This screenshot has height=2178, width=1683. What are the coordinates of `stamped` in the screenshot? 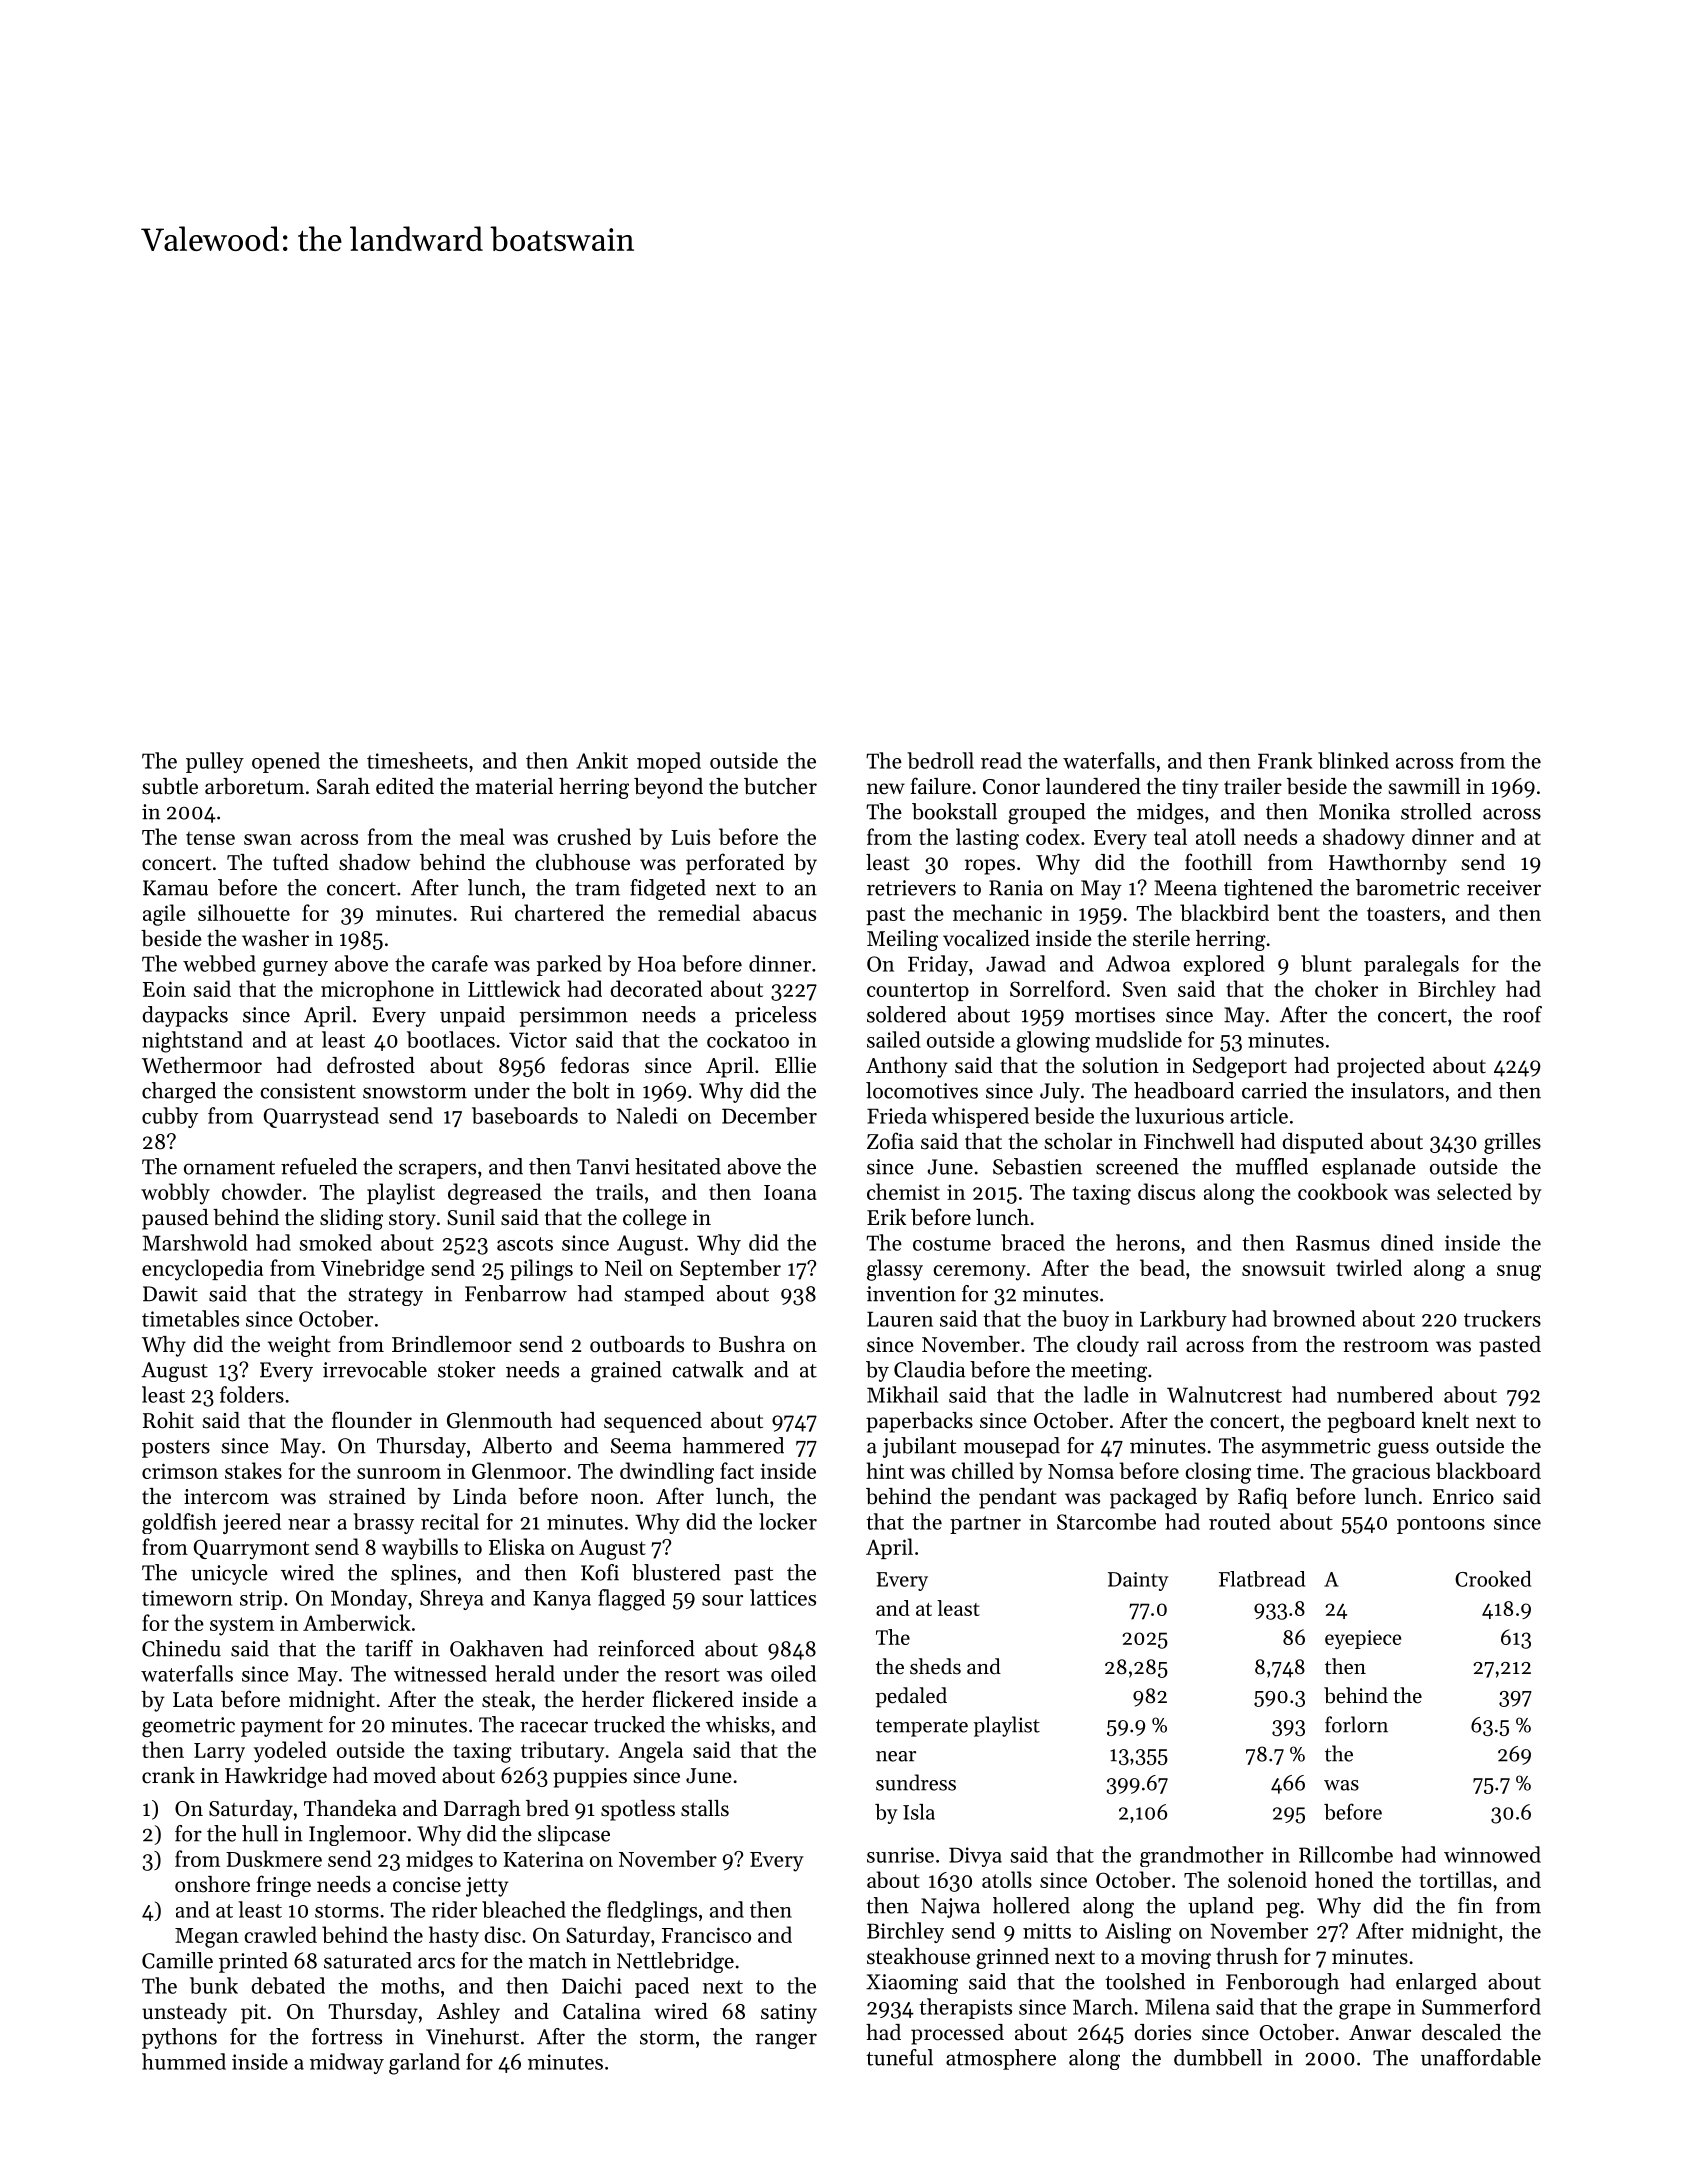 It's located at (664, 1295).
